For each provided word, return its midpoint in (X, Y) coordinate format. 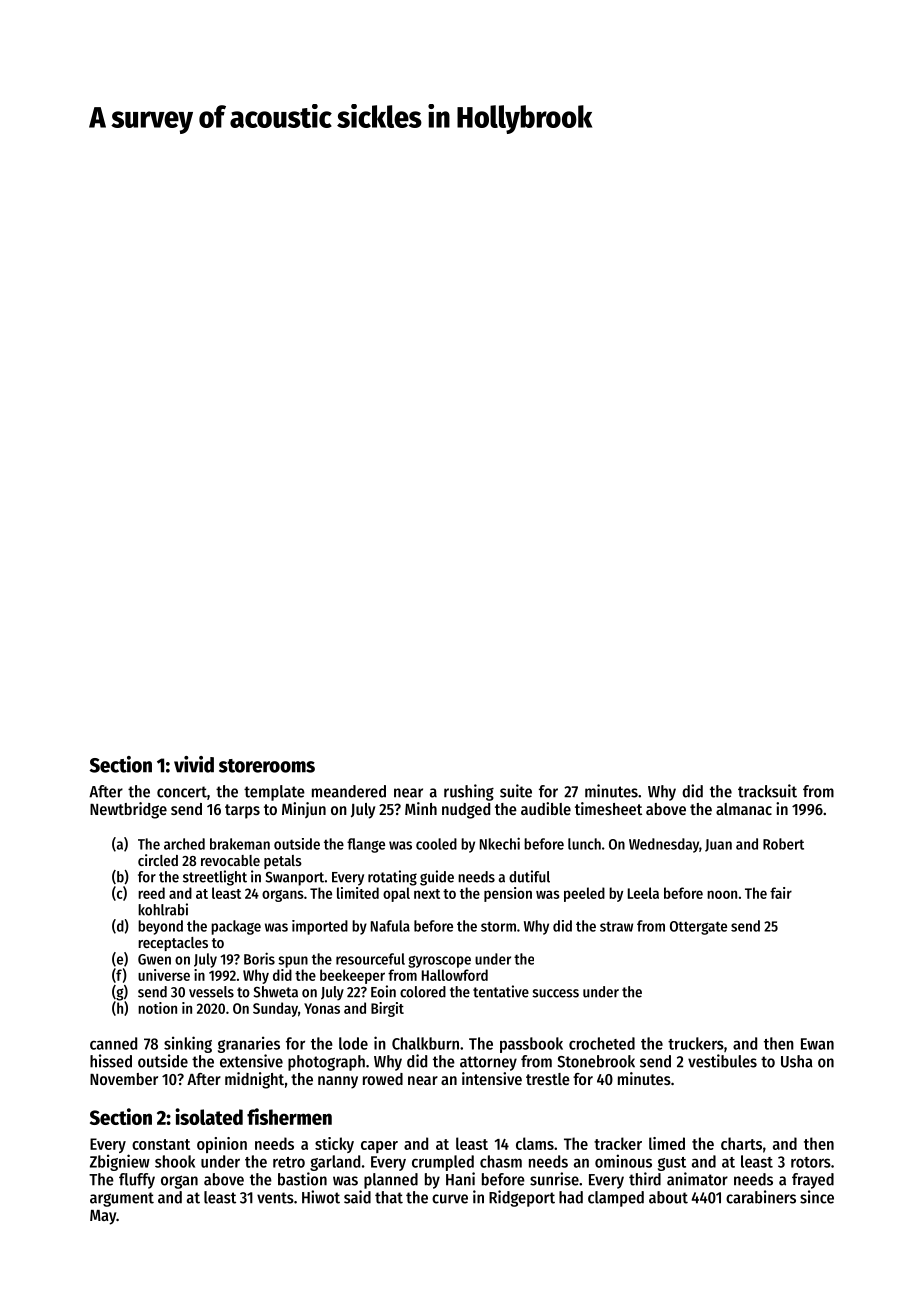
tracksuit (767, 791)
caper (379, 1147)
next (427, 894)
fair (781, 893)
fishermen (289, 1116)
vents (275, 1198)
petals (283, 862)
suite (516, 791)
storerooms (267, 766)
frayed (813, 1181)
